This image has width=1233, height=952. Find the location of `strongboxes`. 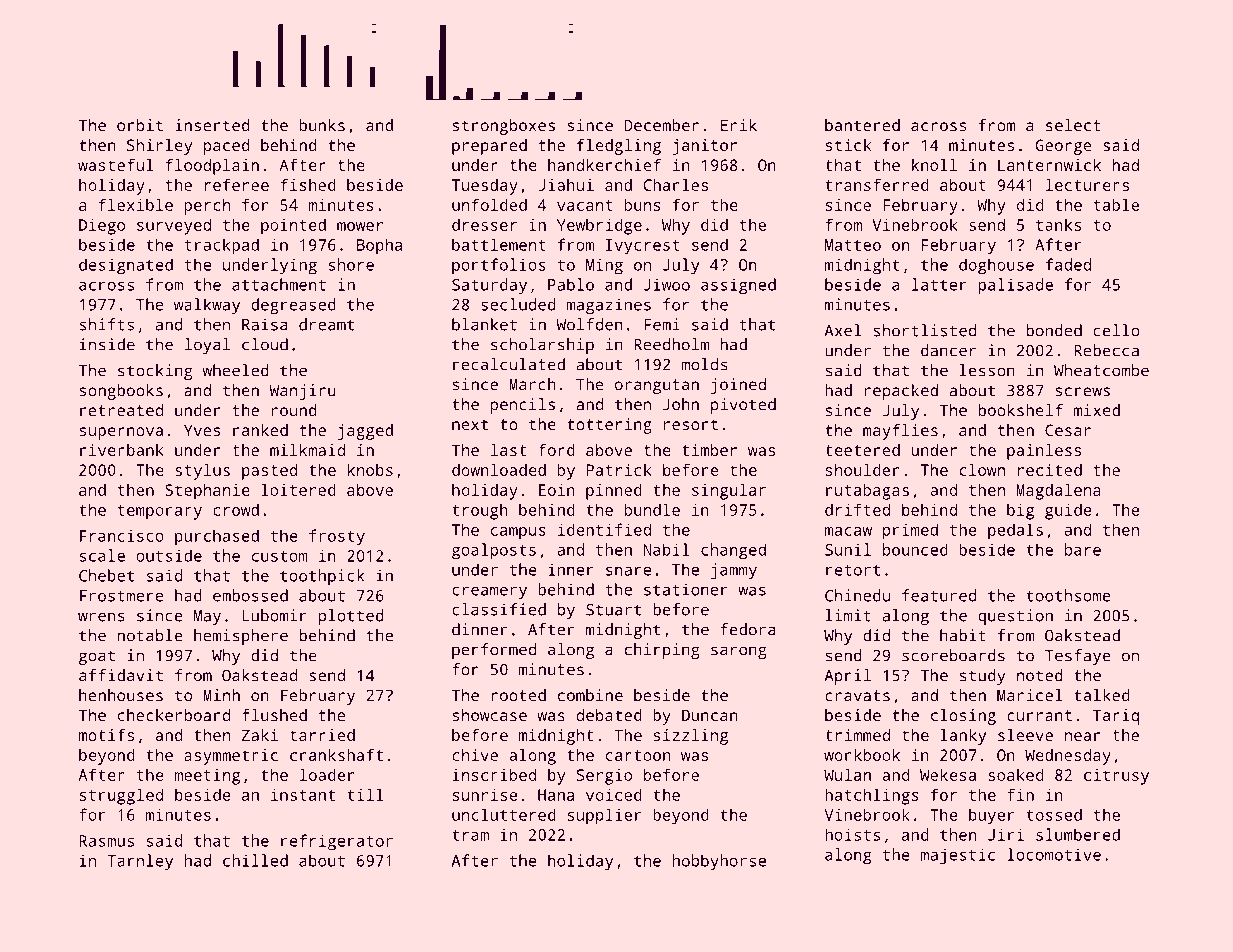

strongboxes is located at coordinates (504, 127).
